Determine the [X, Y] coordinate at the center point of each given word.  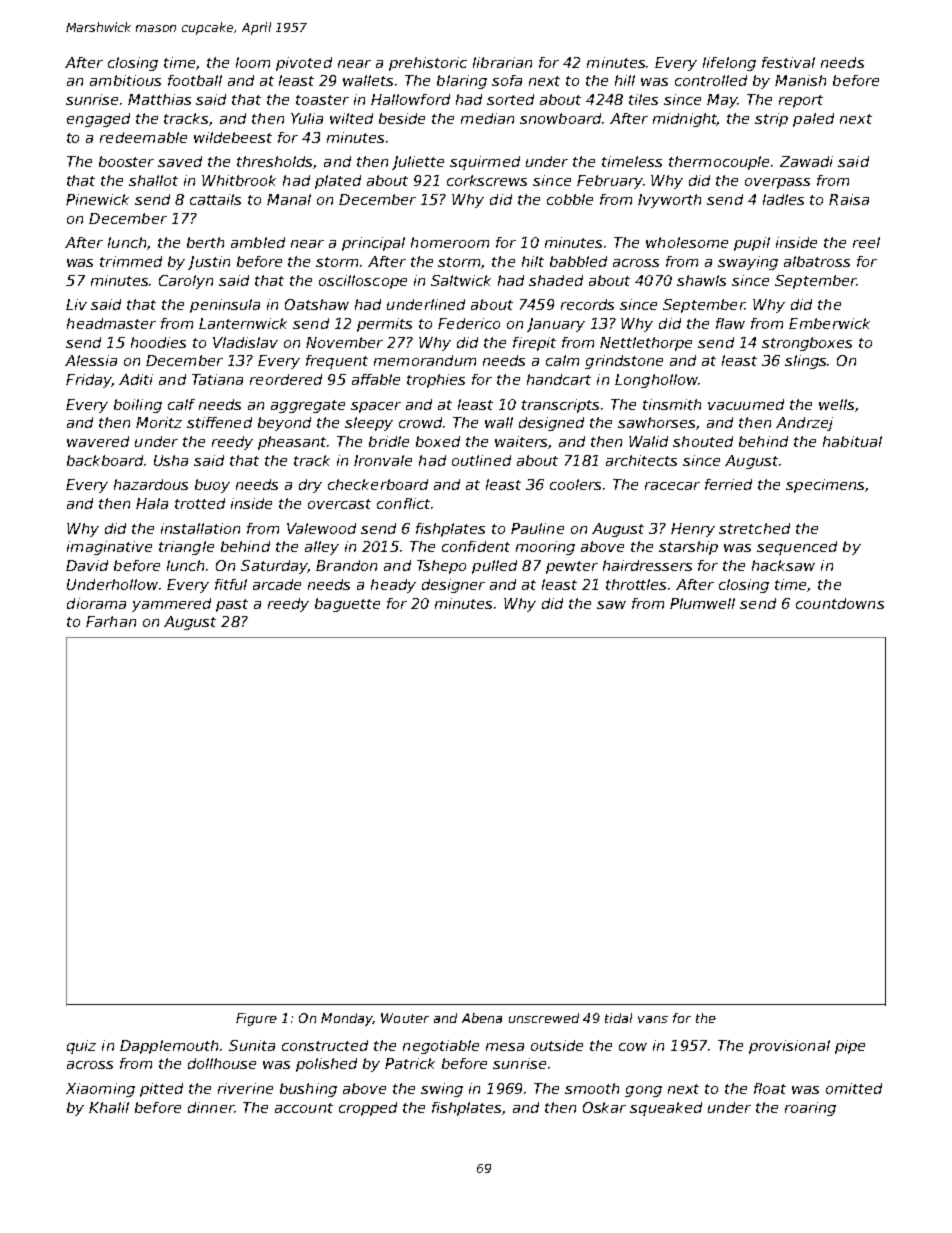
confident [476, 546]
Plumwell [702, 603]
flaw [730, 323]
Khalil [109, 1107]
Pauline [537, 528]
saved [180, 161]
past [232, 605]
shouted [703, 441]
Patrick [410, 1063]
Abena [482, 1018]
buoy [212, 486]
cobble [570, 199]
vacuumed [746, 404]
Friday [89, 381]
